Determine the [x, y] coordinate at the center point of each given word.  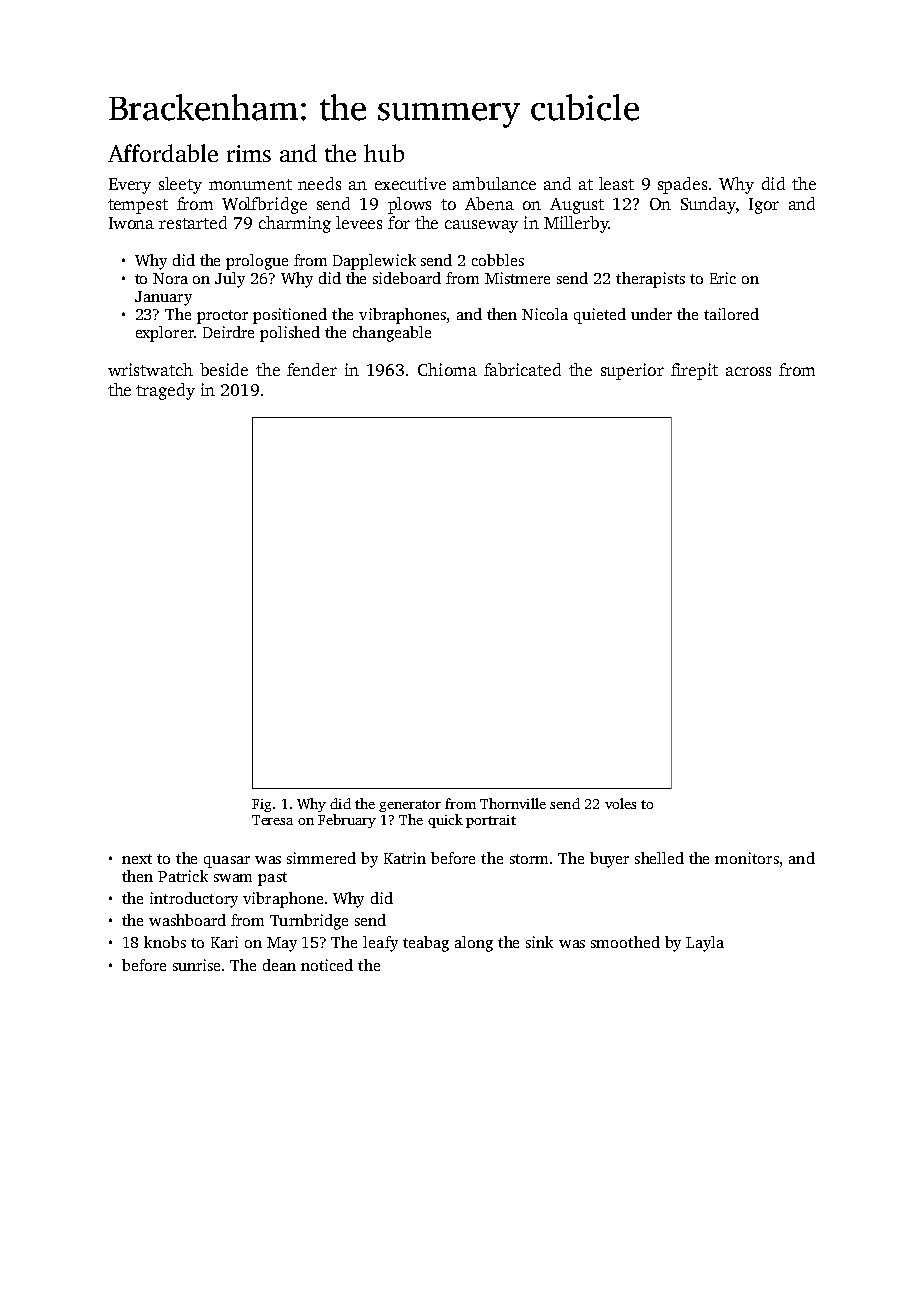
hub [384, 153]
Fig [261, 805]
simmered [321, 858]
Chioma [447, 369]
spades [682, 185]
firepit [694, 371]
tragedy [165, 391]
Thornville [513, 803]
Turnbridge [309, 922]
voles [620, 803]
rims [249, 153]
